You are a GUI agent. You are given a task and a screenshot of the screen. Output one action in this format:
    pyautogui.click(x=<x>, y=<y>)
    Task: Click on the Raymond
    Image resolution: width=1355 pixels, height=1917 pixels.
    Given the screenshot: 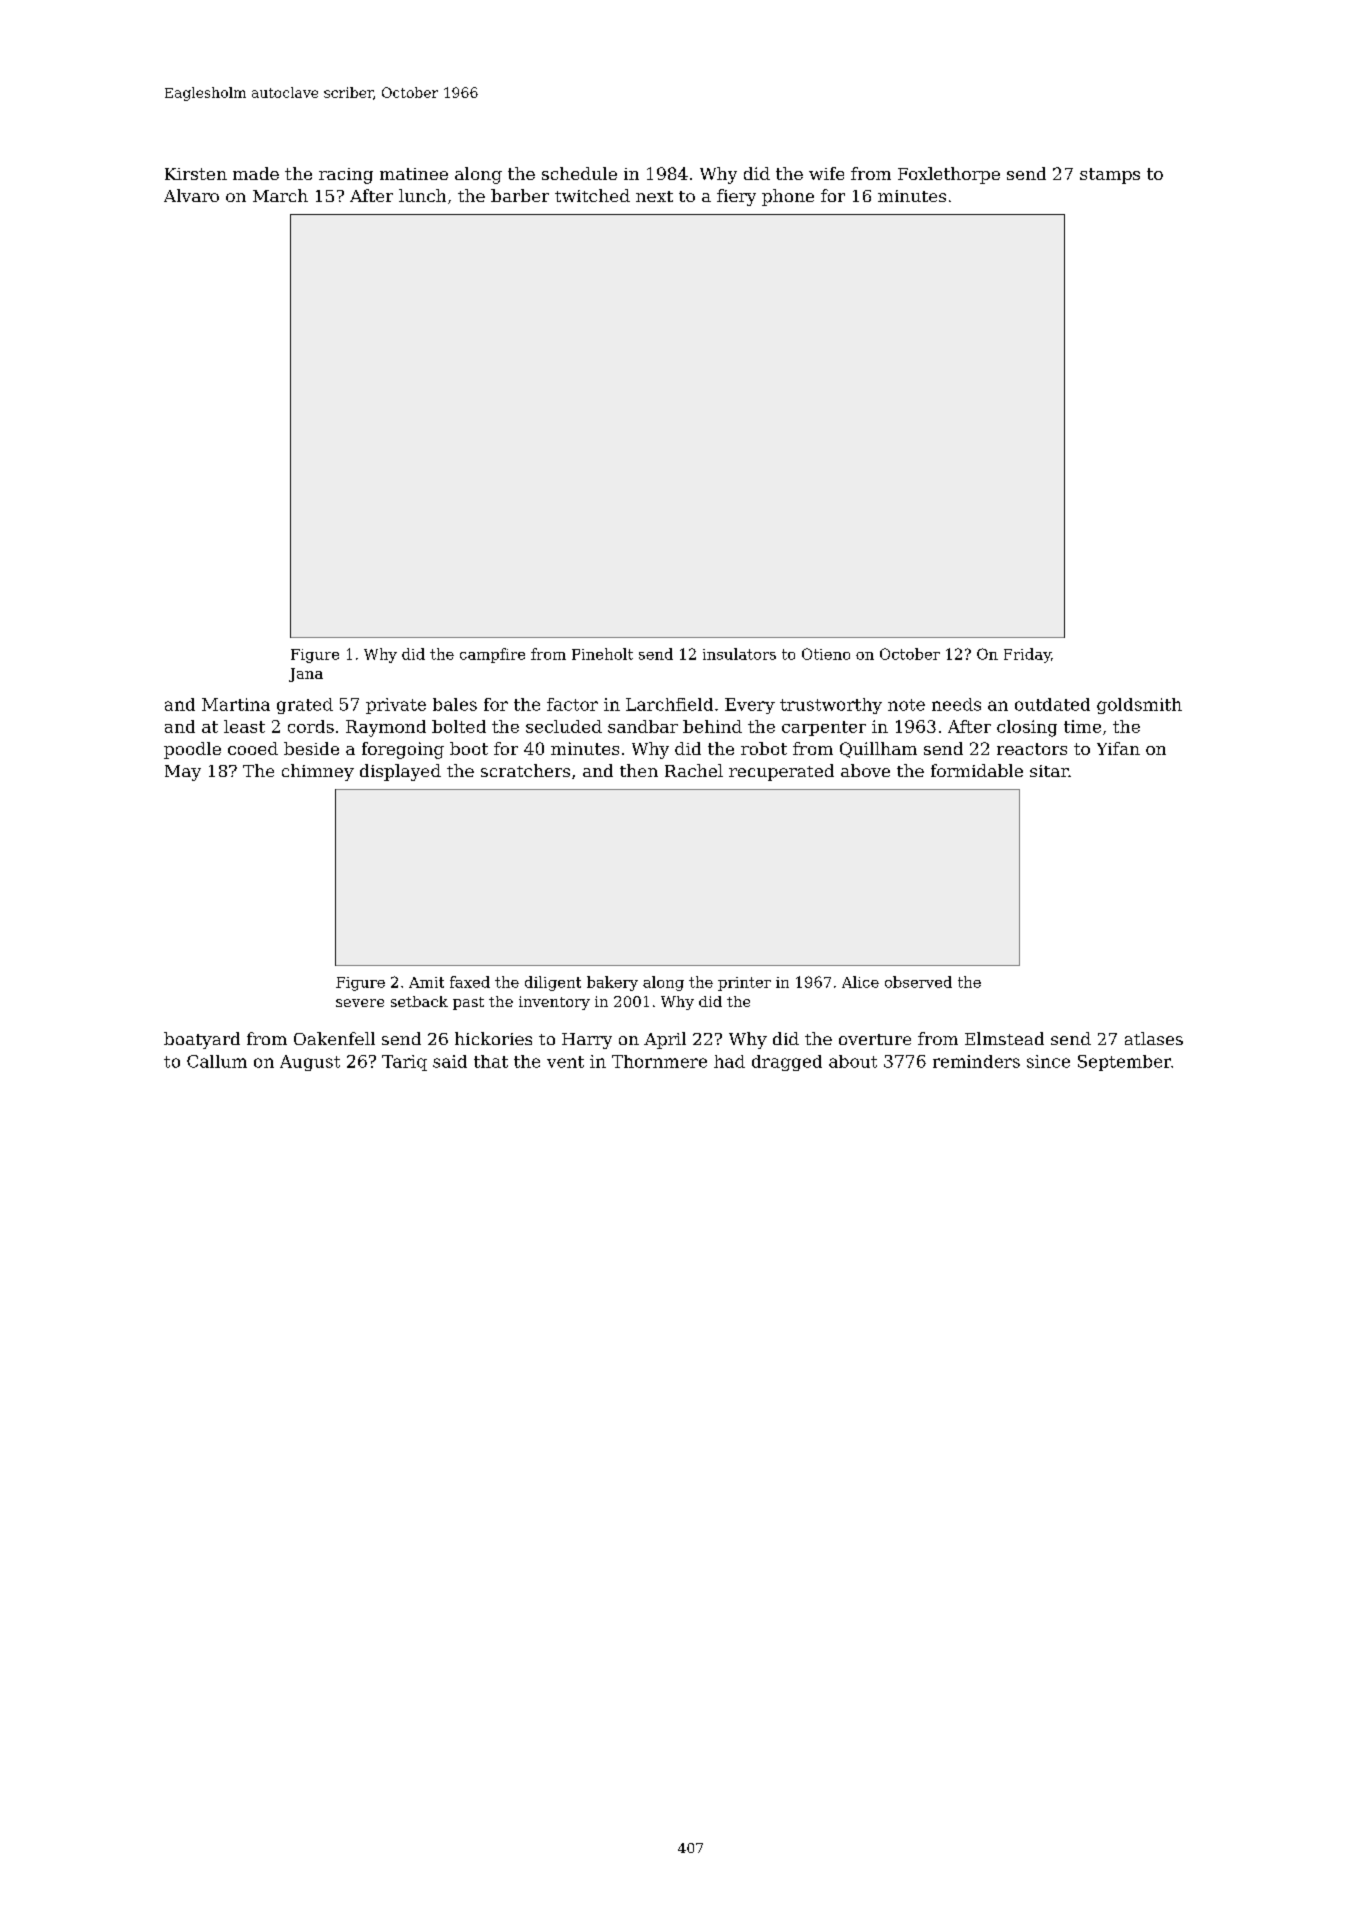 What is the action you would take?
    pyautogui.click(x=386, y=728)
